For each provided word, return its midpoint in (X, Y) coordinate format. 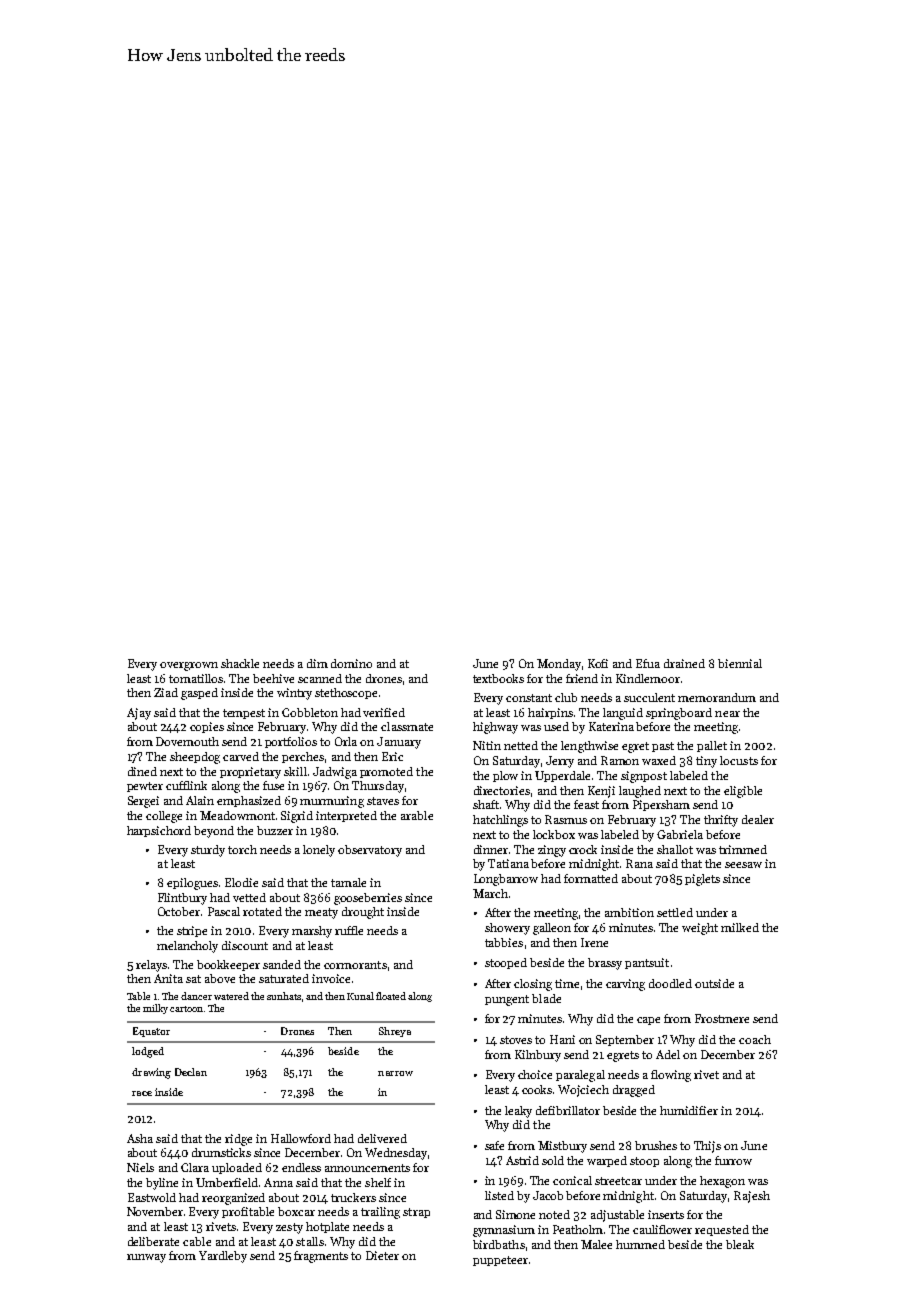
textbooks (498, 678)
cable (197, 1241)
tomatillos (196, 678)
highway (495, 728)
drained (684, 663)
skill (295, 771)
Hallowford (301, 1138)
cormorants (355, 965)
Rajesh (752, 1197)
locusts (739, 760)
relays (151, 966)
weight (700, 929)
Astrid (522, 1160)
